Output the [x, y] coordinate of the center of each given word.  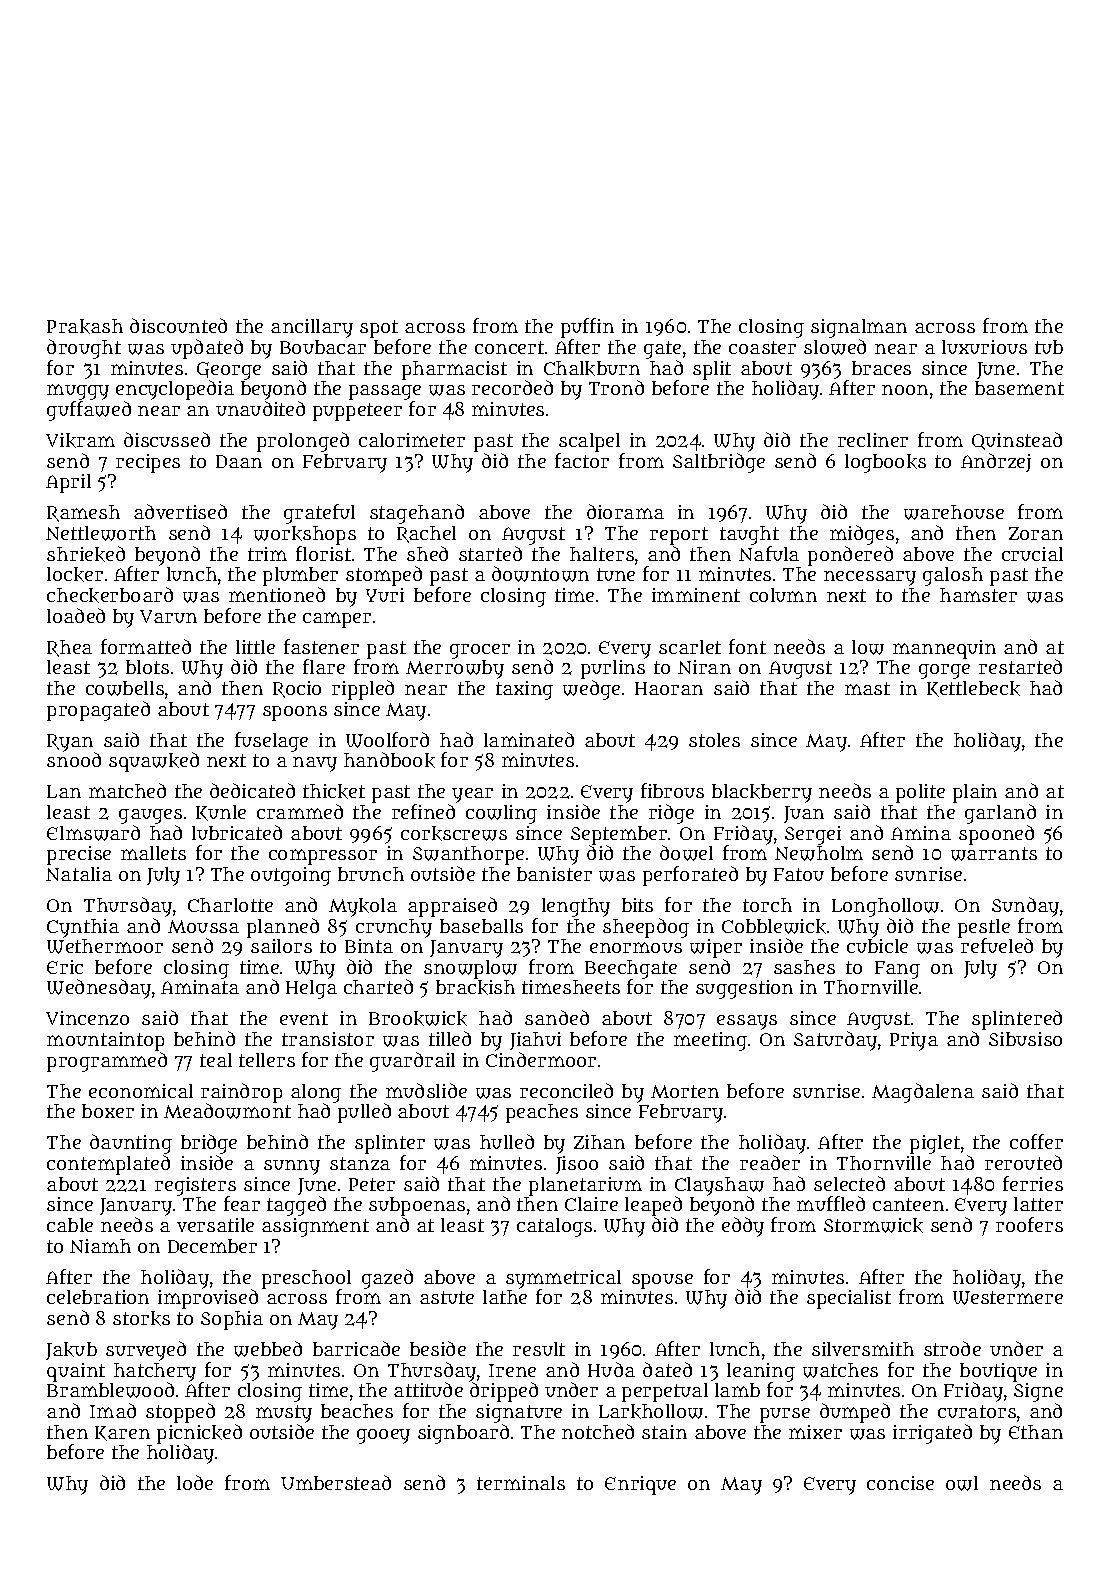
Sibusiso [1025, 1039]
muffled [831, 1203]
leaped [653, 1206]
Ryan [70, 743]
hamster [978, 595]
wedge [591, 690]
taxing [524, 690]
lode [195, 1482]
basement [1019, 388]
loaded [76, 615]
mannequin [944, 649]
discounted [178, 325]
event [304, 1018]
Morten [685, 1091]
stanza [360, 1163]
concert [509, 347]
